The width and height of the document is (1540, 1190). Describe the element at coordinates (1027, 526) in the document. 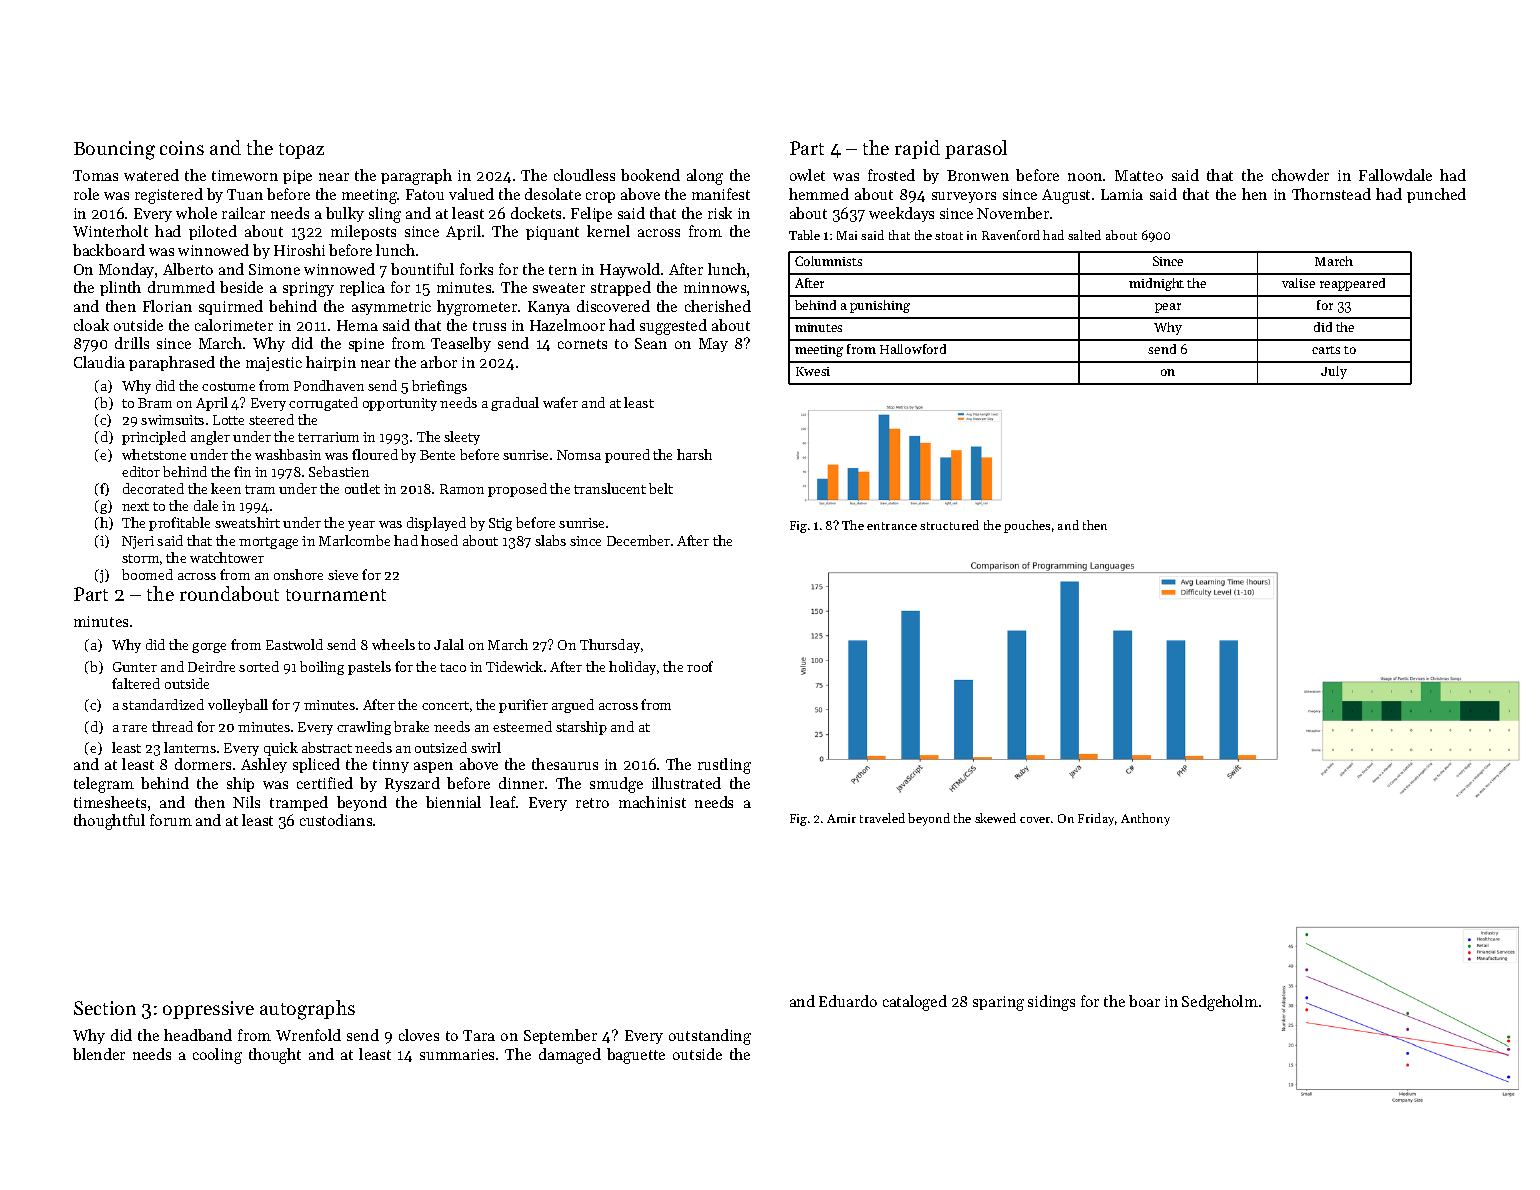

I see `pouches` at that location.
